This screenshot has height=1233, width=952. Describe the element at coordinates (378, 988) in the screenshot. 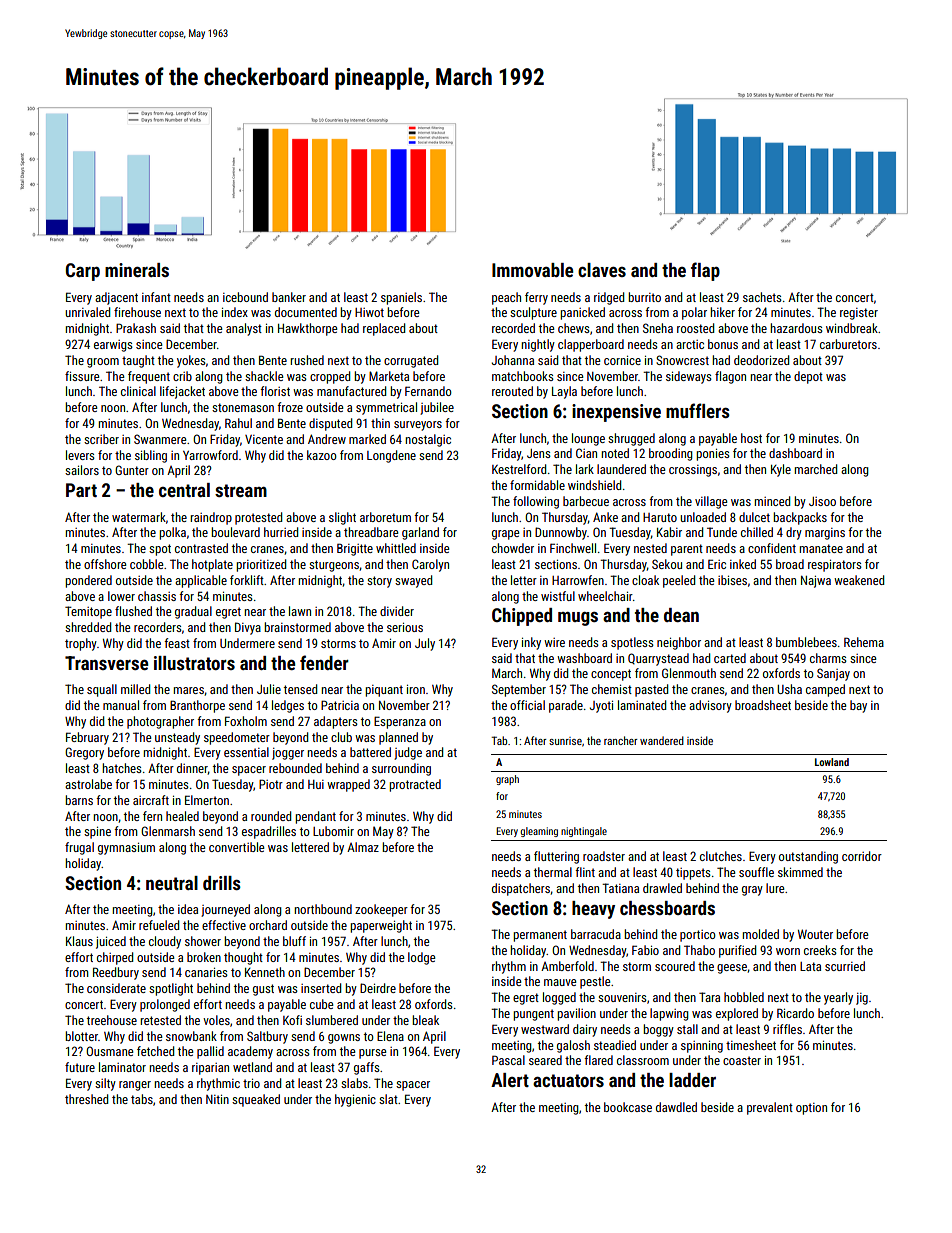

I see `Deirdre` at that location.
